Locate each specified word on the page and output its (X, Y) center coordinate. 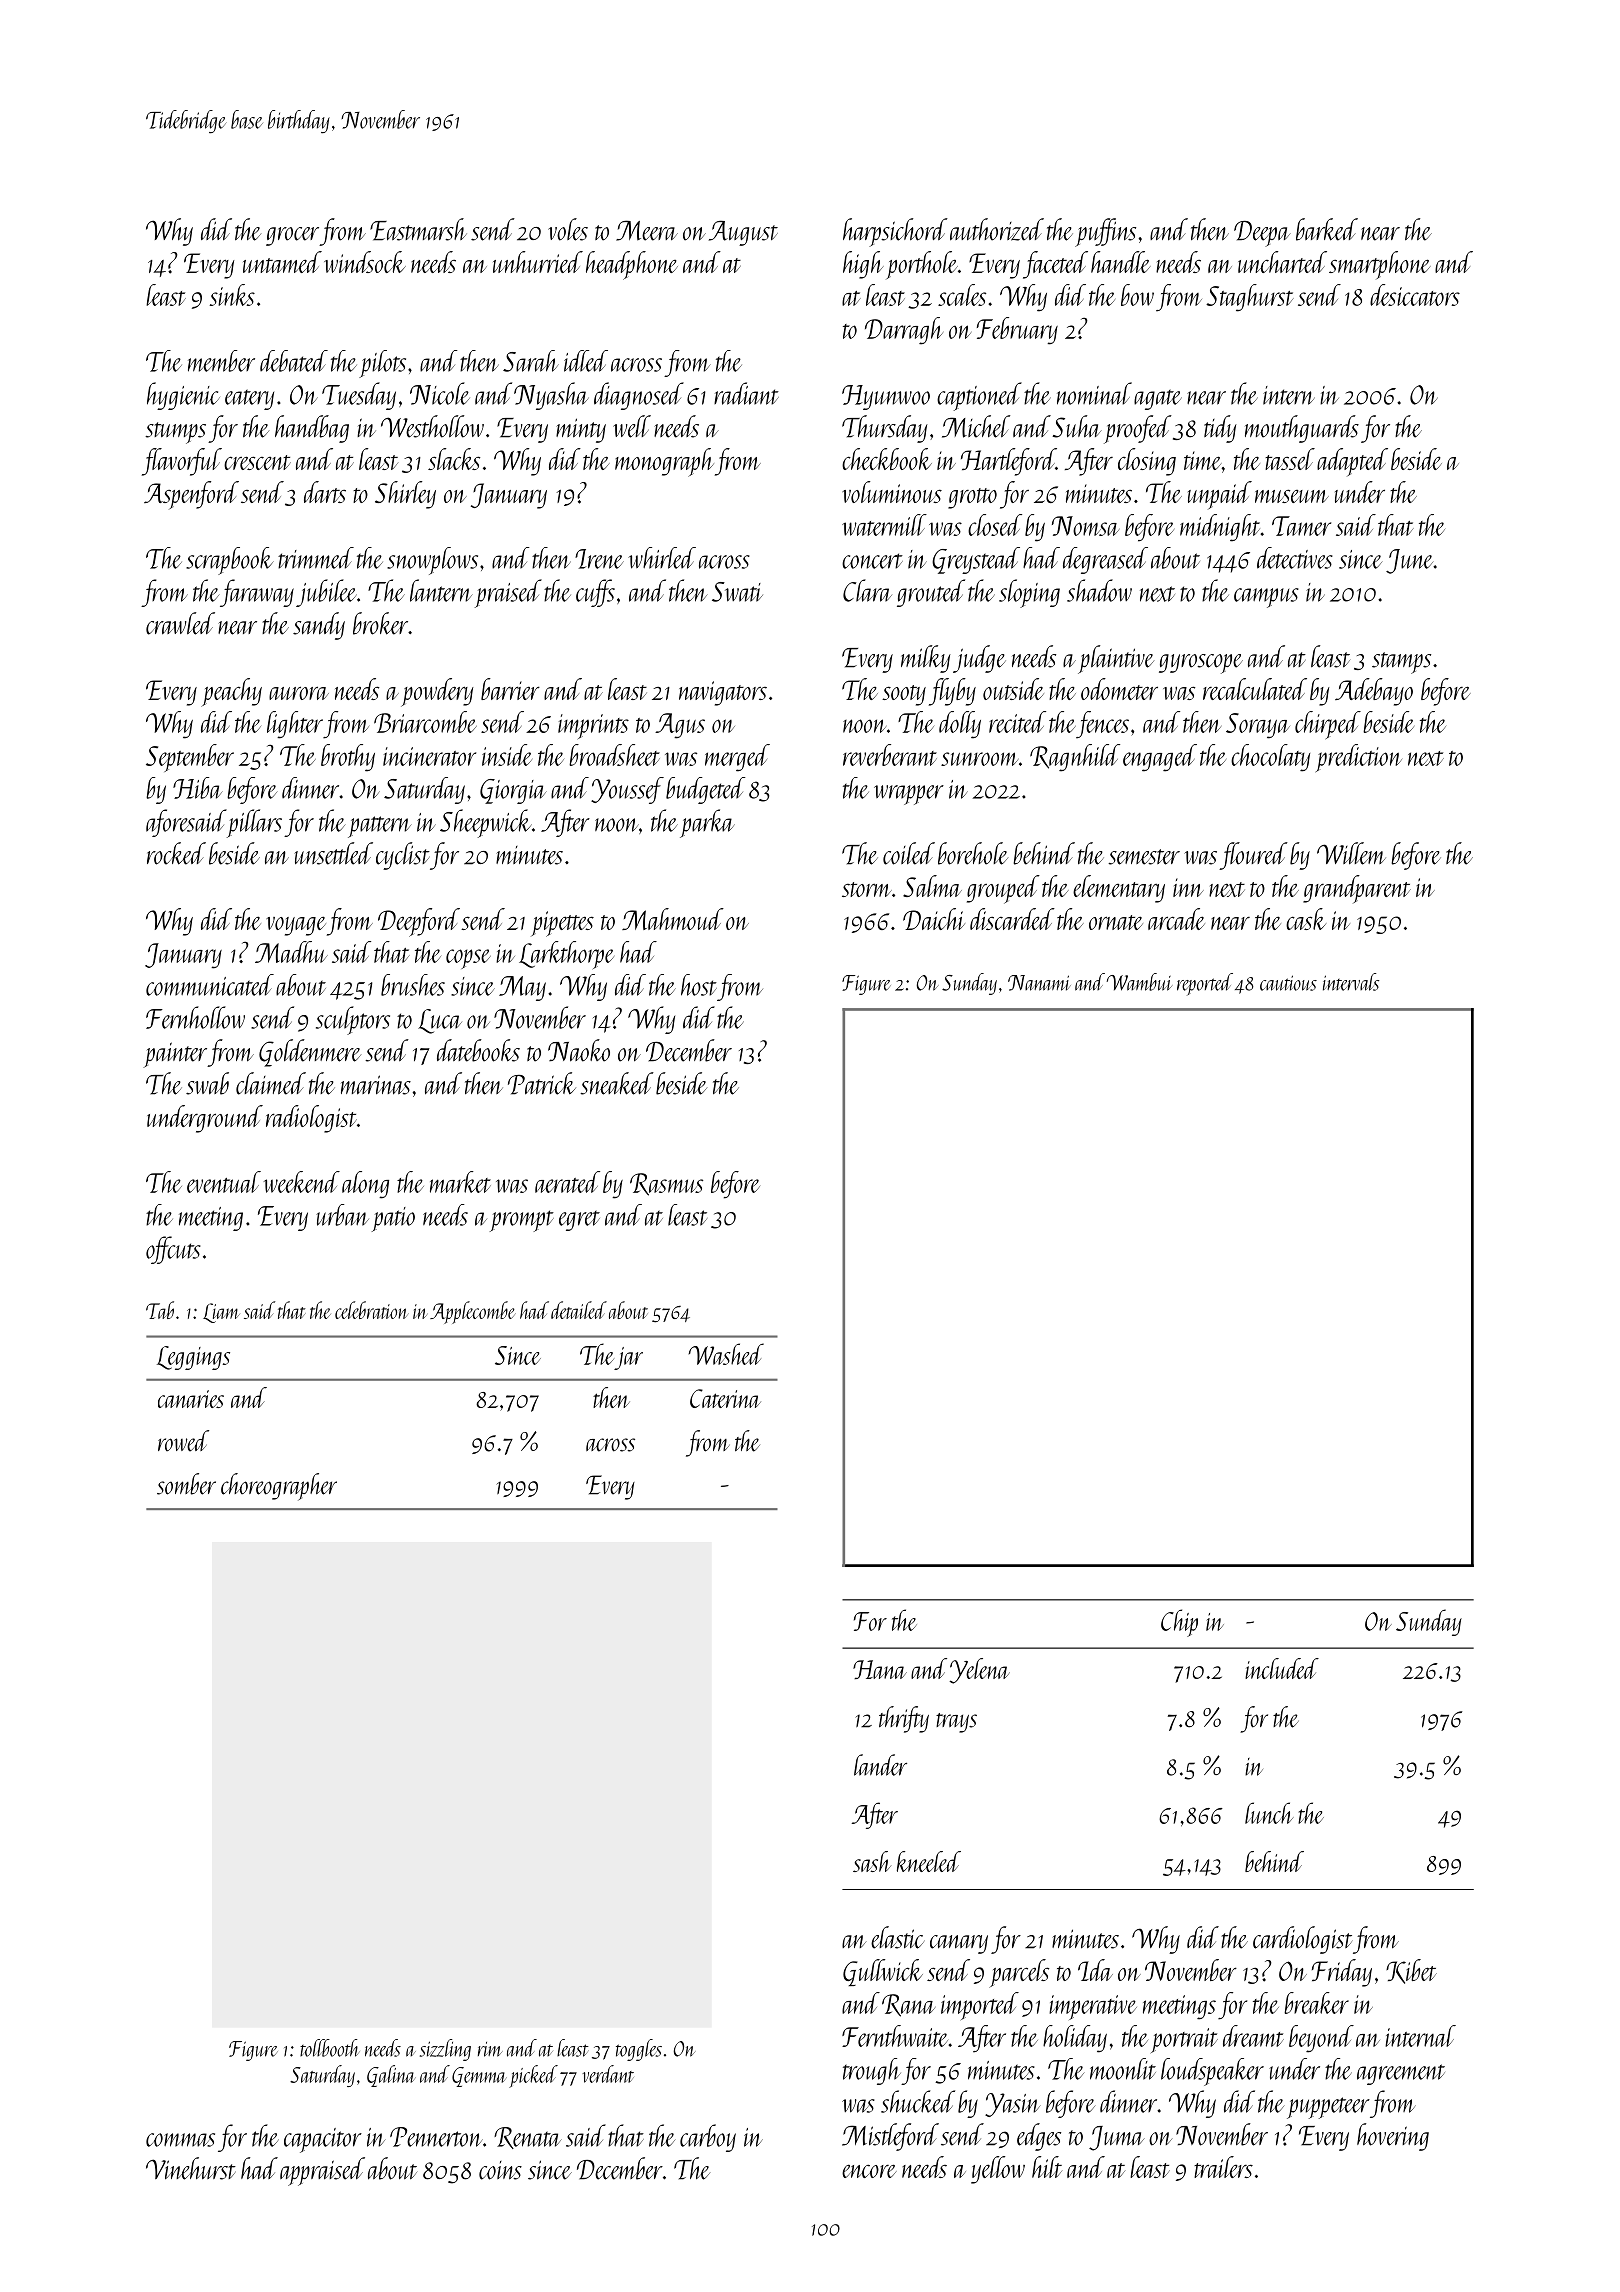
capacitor (323, 2140)
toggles (639, 2050)
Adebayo (1374, 692)
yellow (998, 2170)
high (863, 265)
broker (380, 623)
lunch (1269, 1813)
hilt (1047, 2167)
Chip (1179, 1623)
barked (1327, 229)
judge (979, 659)
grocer (292, 236)
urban (342, 1215)
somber (186, 1484)
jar (629, 1358)
